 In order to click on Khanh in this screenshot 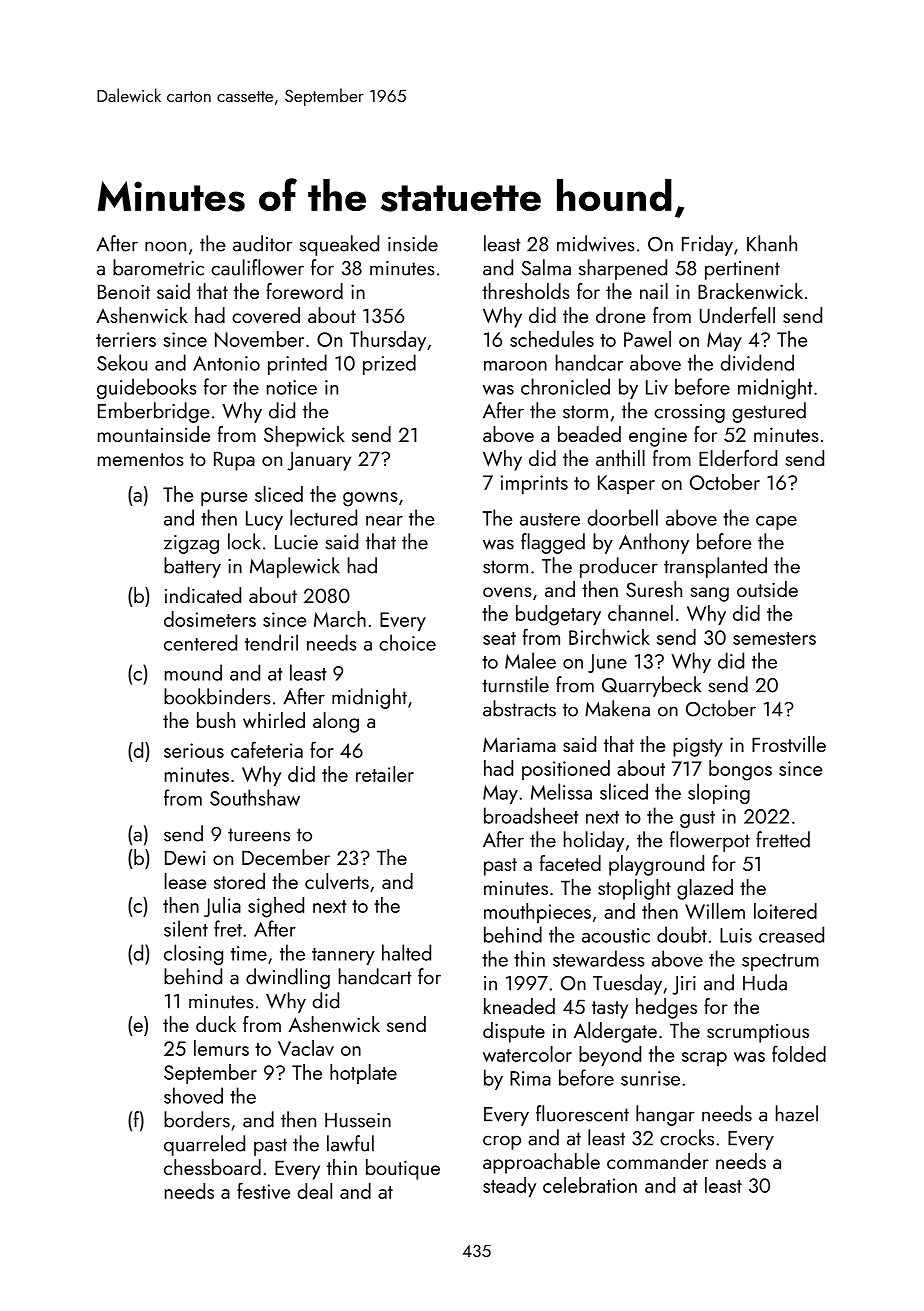, I will do `click(772, 243)`.
